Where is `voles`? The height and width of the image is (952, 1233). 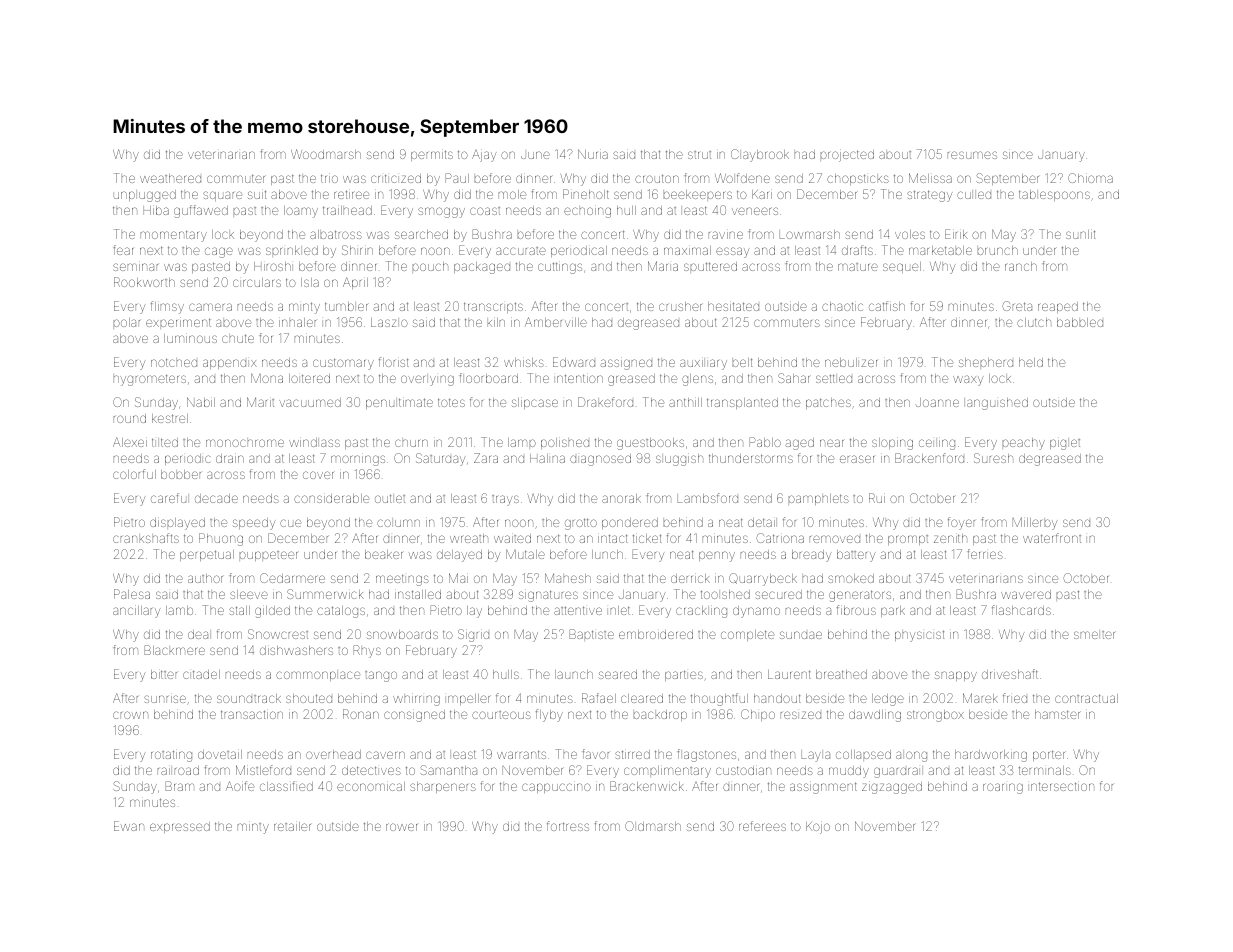
voles is located at coordinates (910, 234).
